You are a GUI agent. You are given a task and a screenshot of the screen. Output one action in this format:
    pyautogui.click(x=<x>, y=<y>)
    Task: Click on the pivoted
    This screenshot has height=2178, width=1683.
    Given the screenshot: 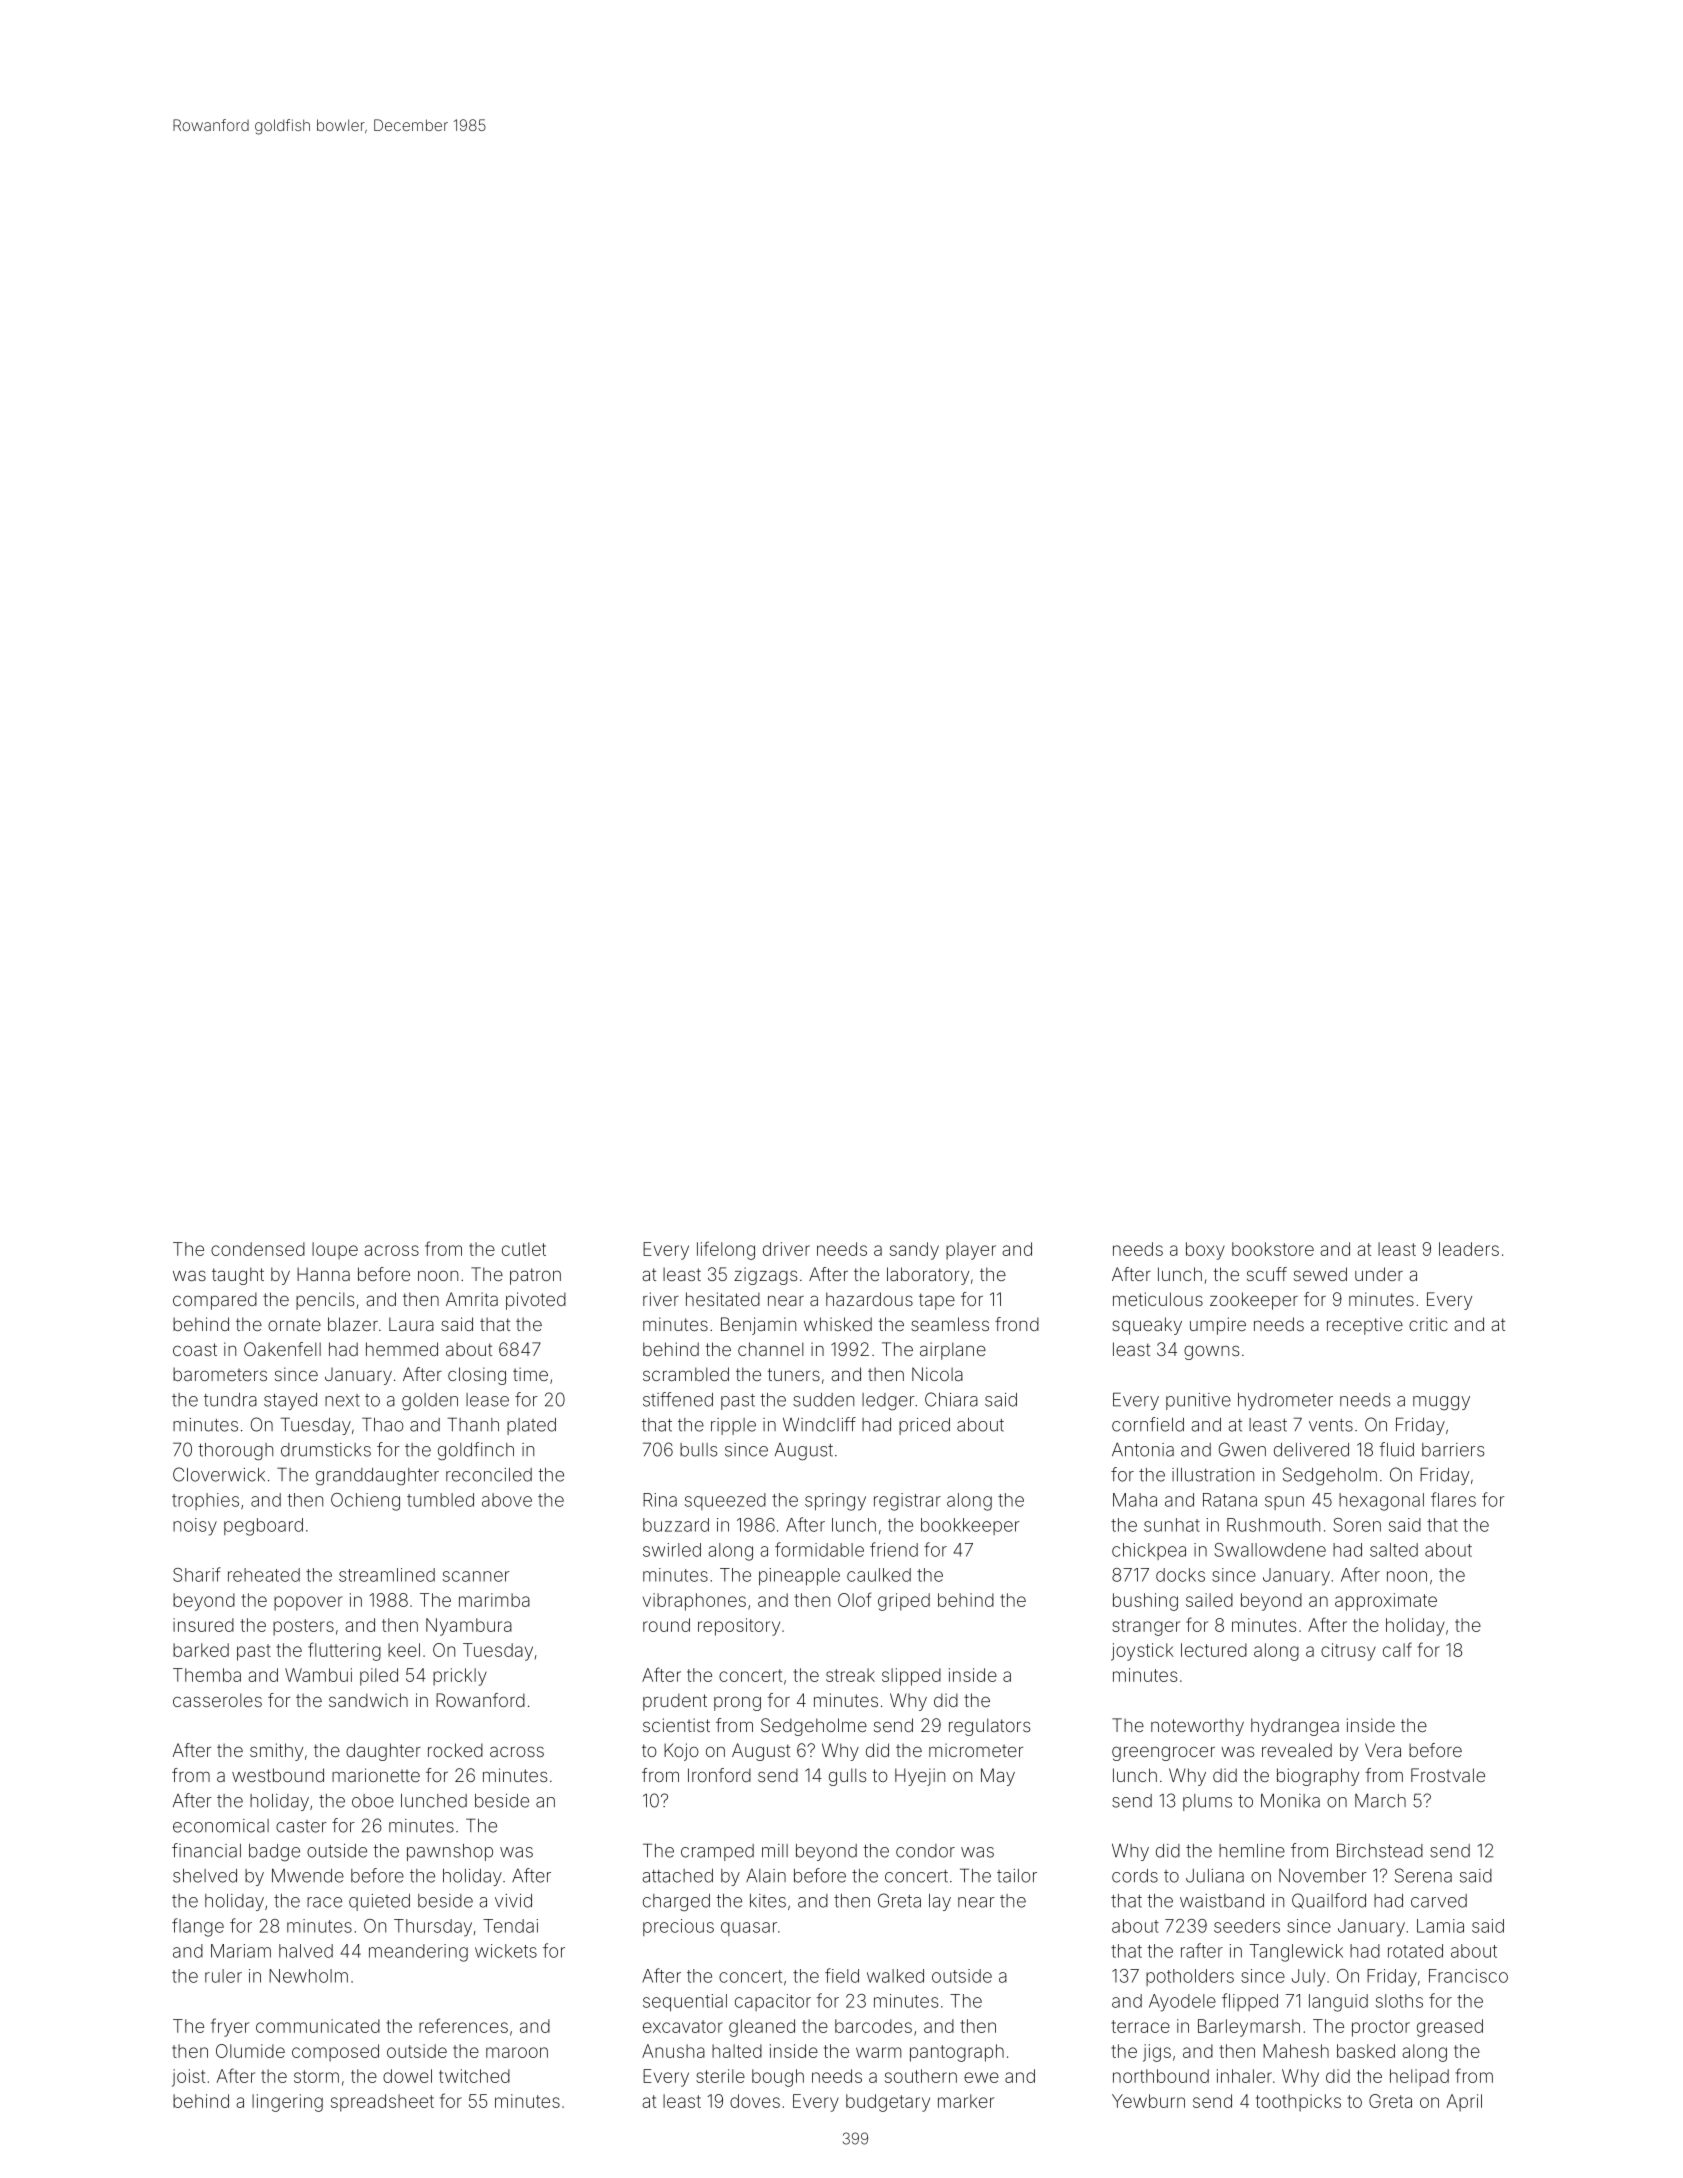 What is the action you would take?
    pyautogui.click(x=536, y=1301)
